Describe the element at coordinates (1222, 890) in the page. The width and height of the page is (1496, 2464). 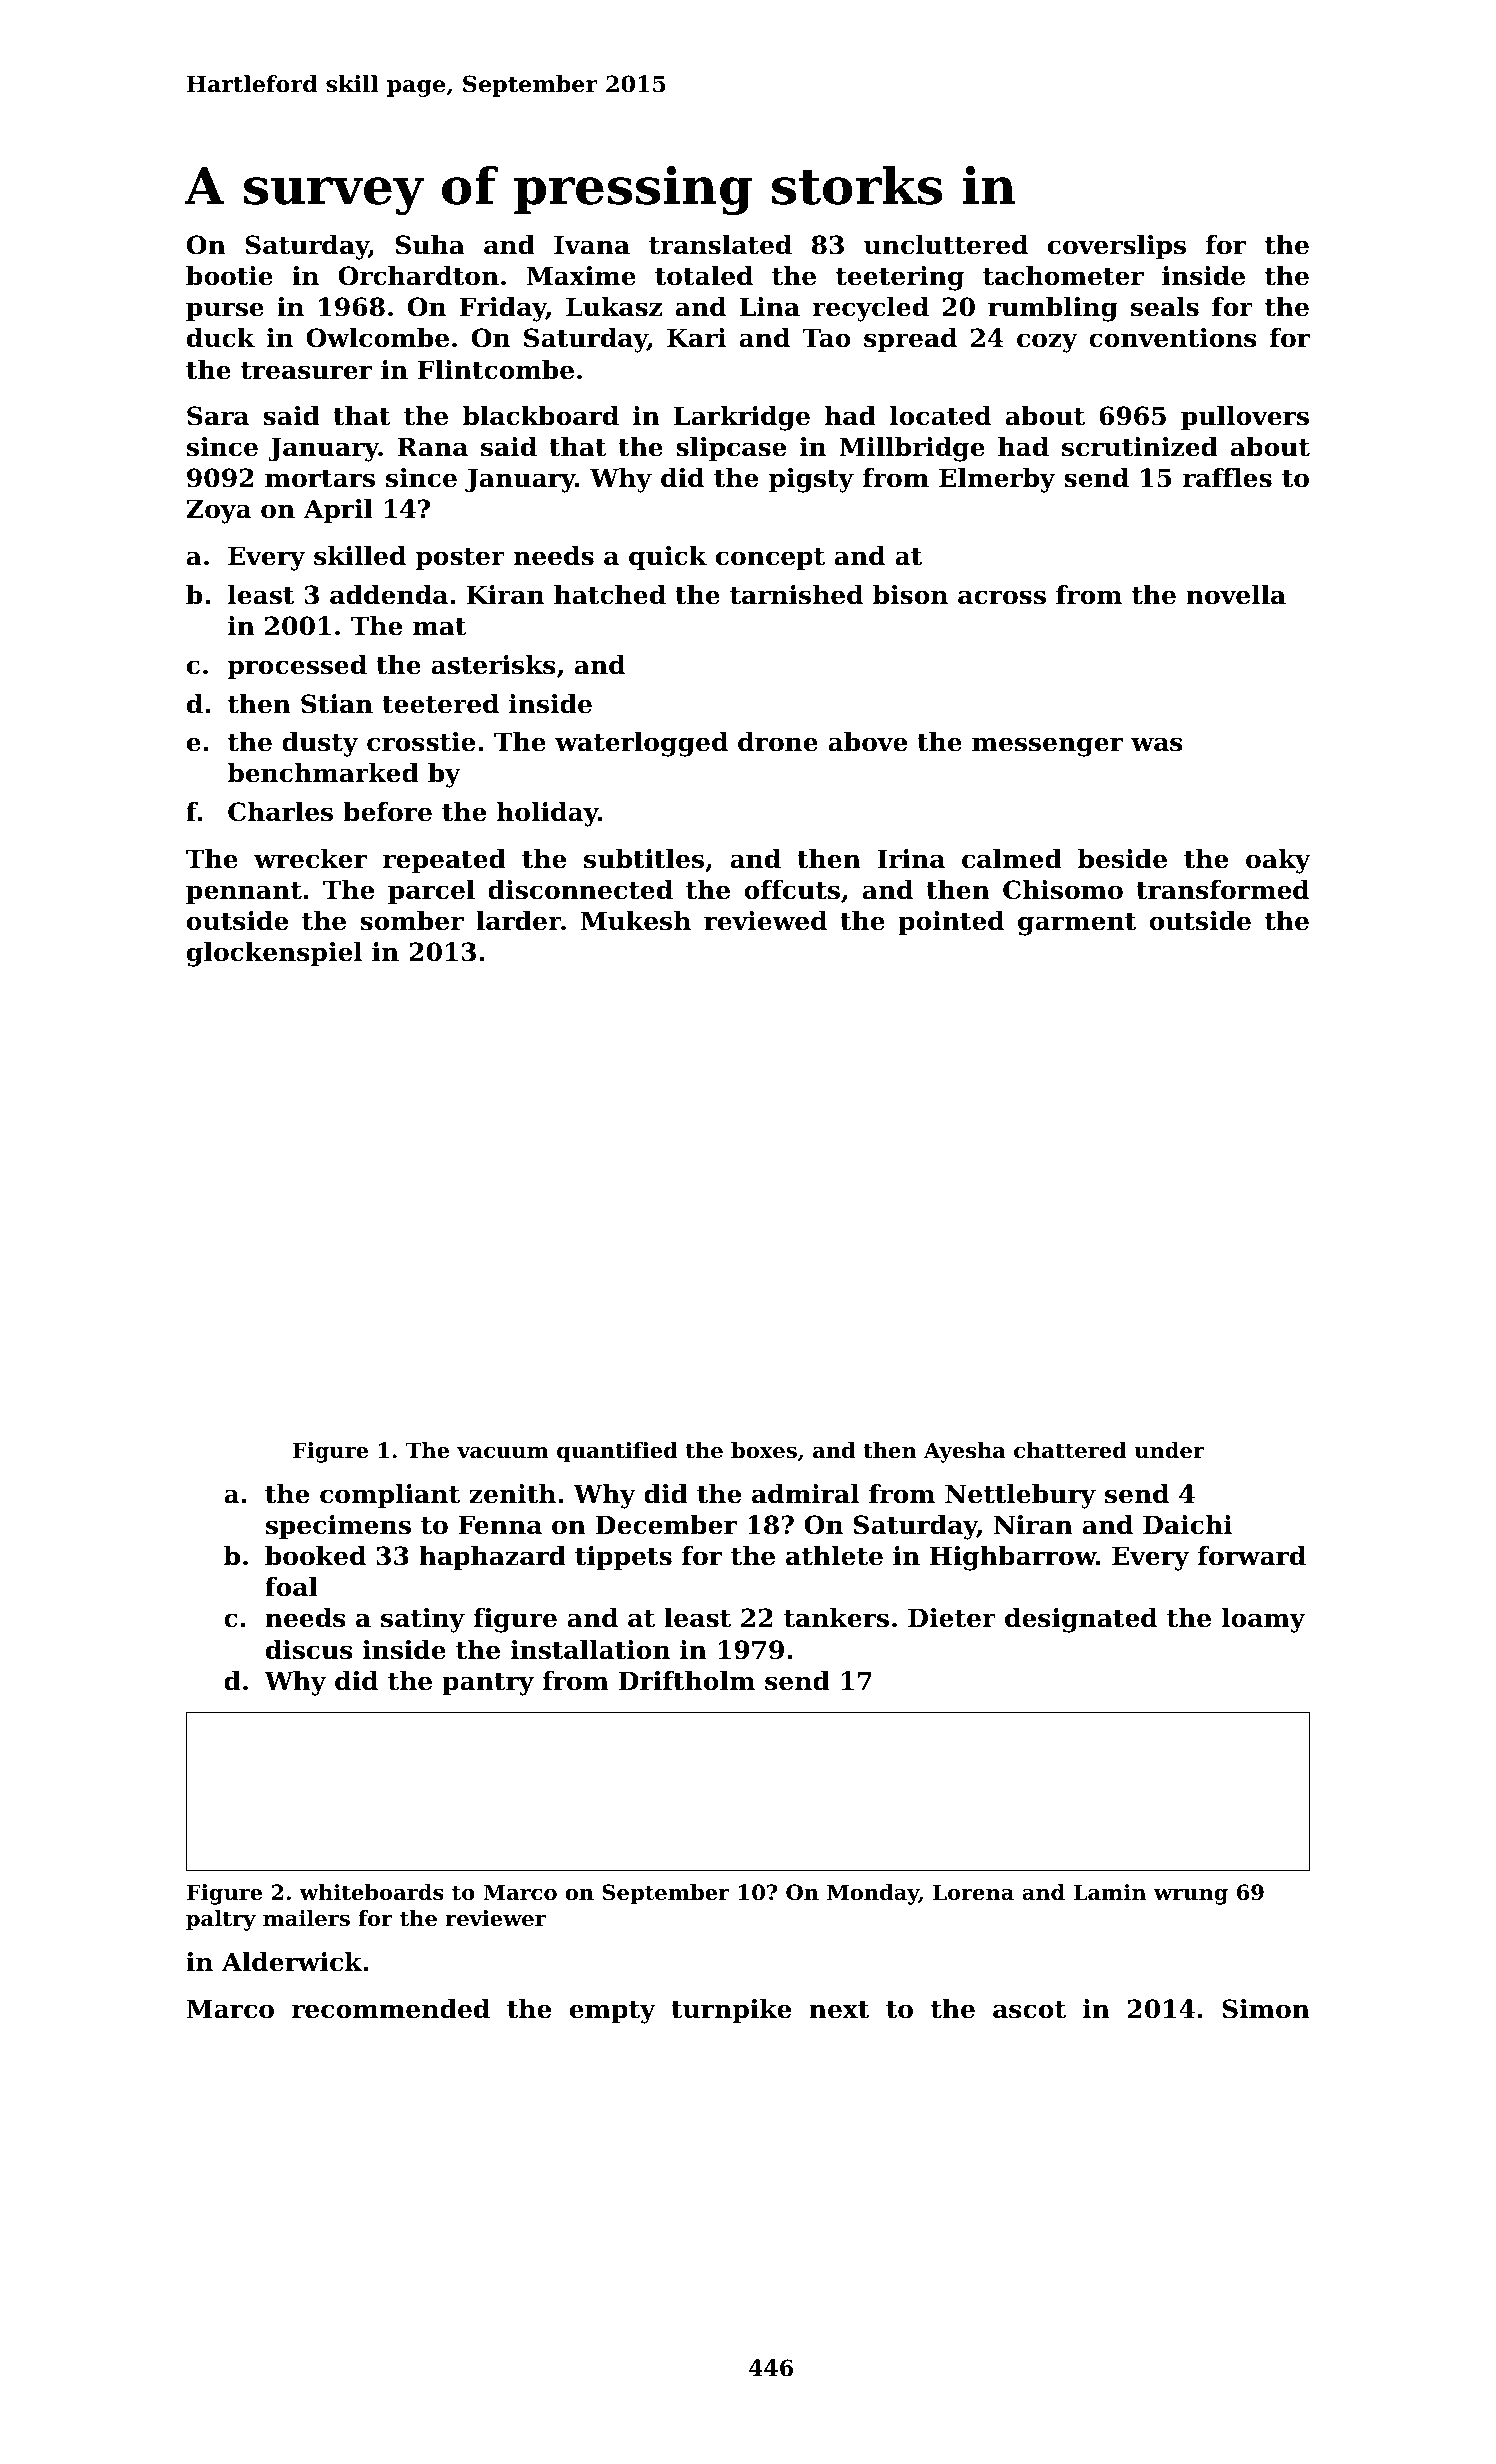
I see `transformed` at that location.
